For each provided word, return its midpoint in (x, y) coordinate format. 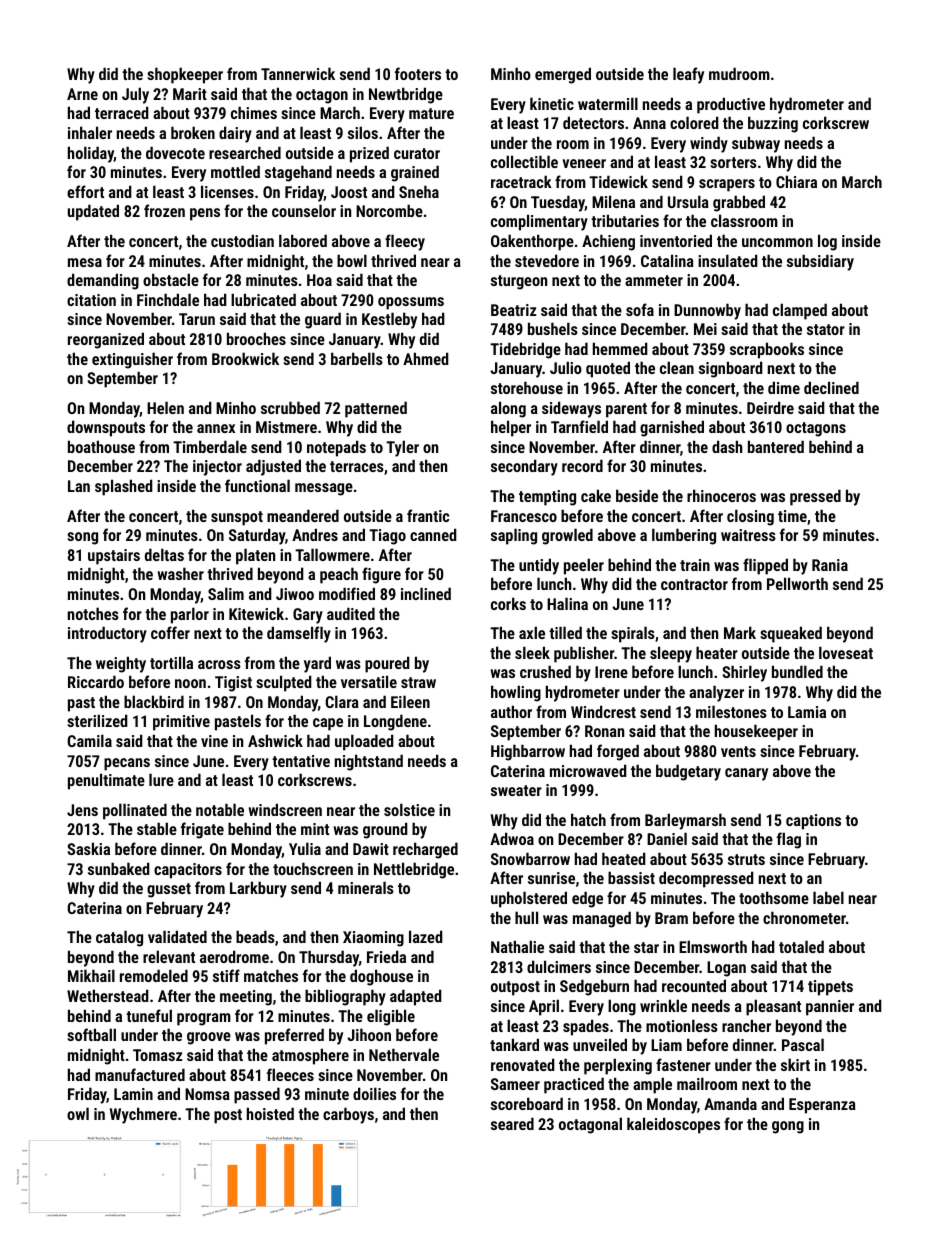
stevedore (547, 260)
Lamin (133, 1094)
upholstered (529, 899)
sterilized (97, 720)
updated (93, 212)
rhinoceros (721, 495)
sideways (571, 409)
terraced (122, 112)
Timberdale (210, 446)
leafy (688, 75)
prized (369, 154)
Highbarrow (528, 752)
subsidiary (820, 262)
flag (789, 840)
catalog (119, 938)
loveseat (846, 652)
